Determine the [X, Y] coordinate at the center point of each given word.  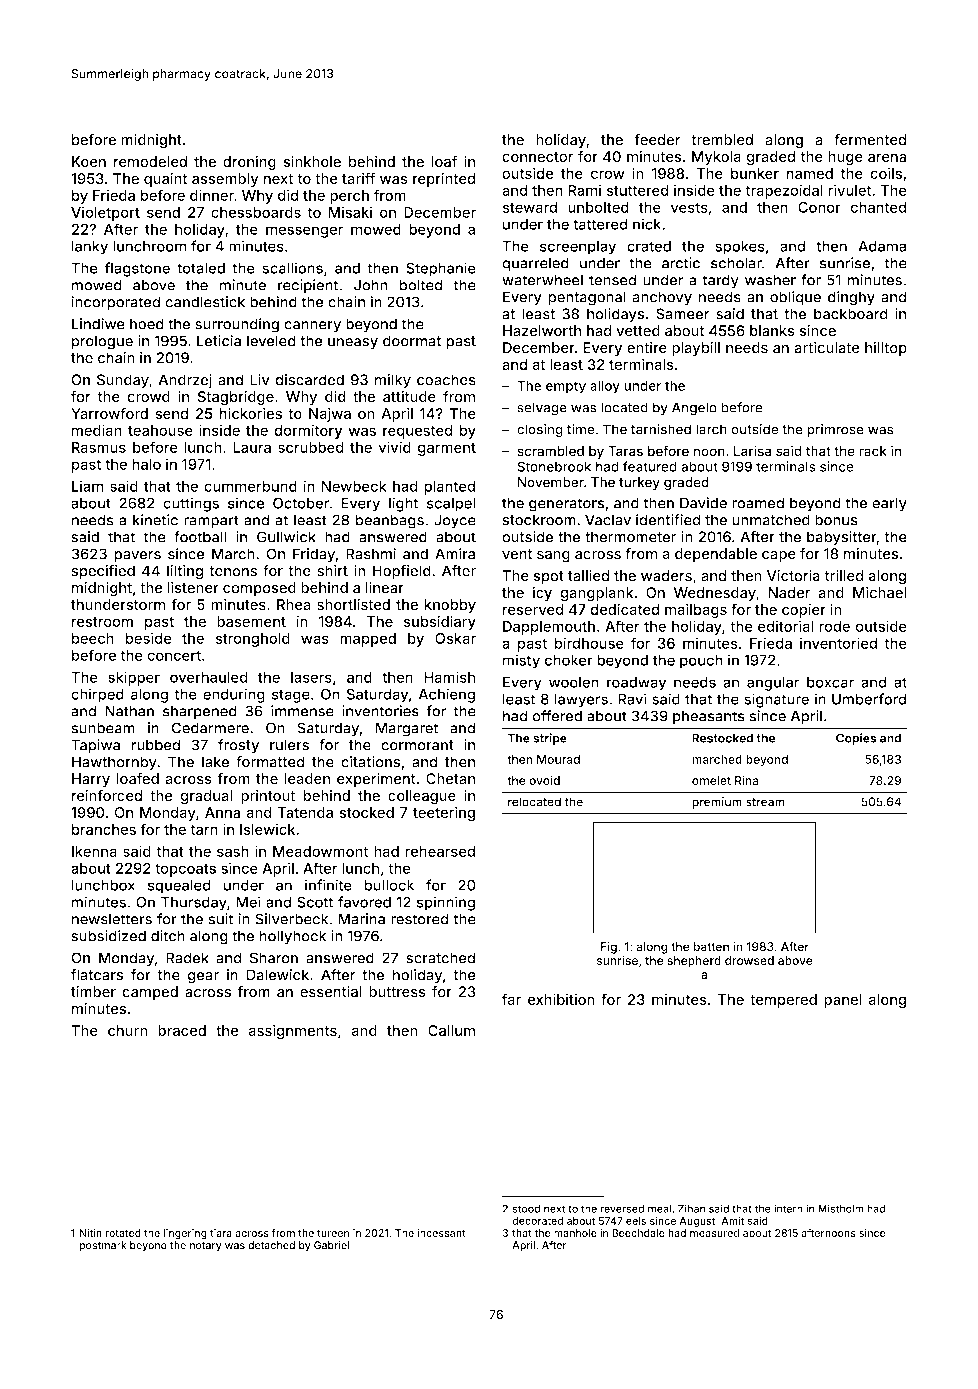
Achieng [447, 695]
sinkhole [312, 162]
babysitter [842, 538]
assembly [225, 180]
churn [128, 1030]
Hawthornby [114, 763]
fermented [870, 140]
